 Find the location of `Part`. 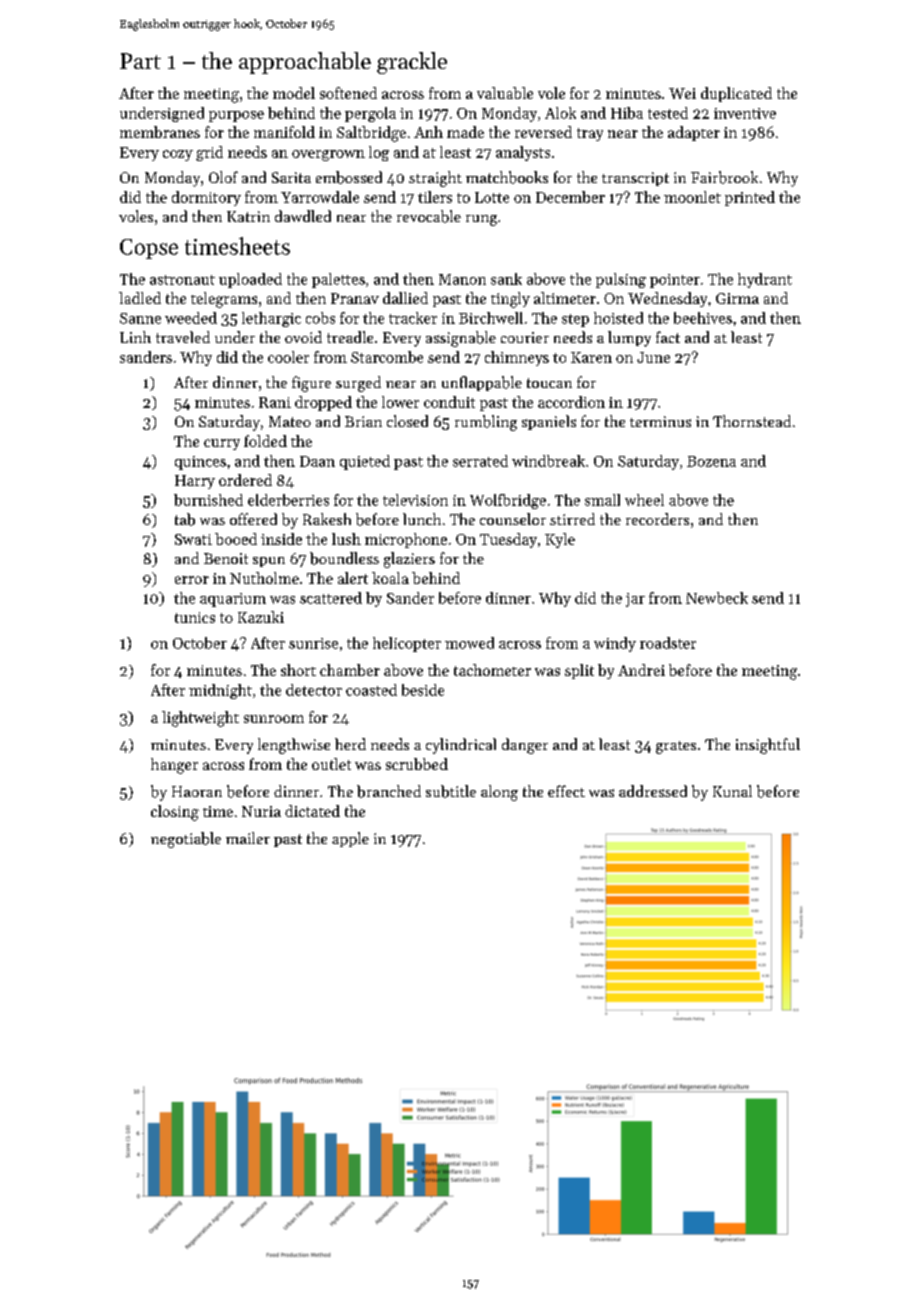

Part is located at coordinates (140, 61).
